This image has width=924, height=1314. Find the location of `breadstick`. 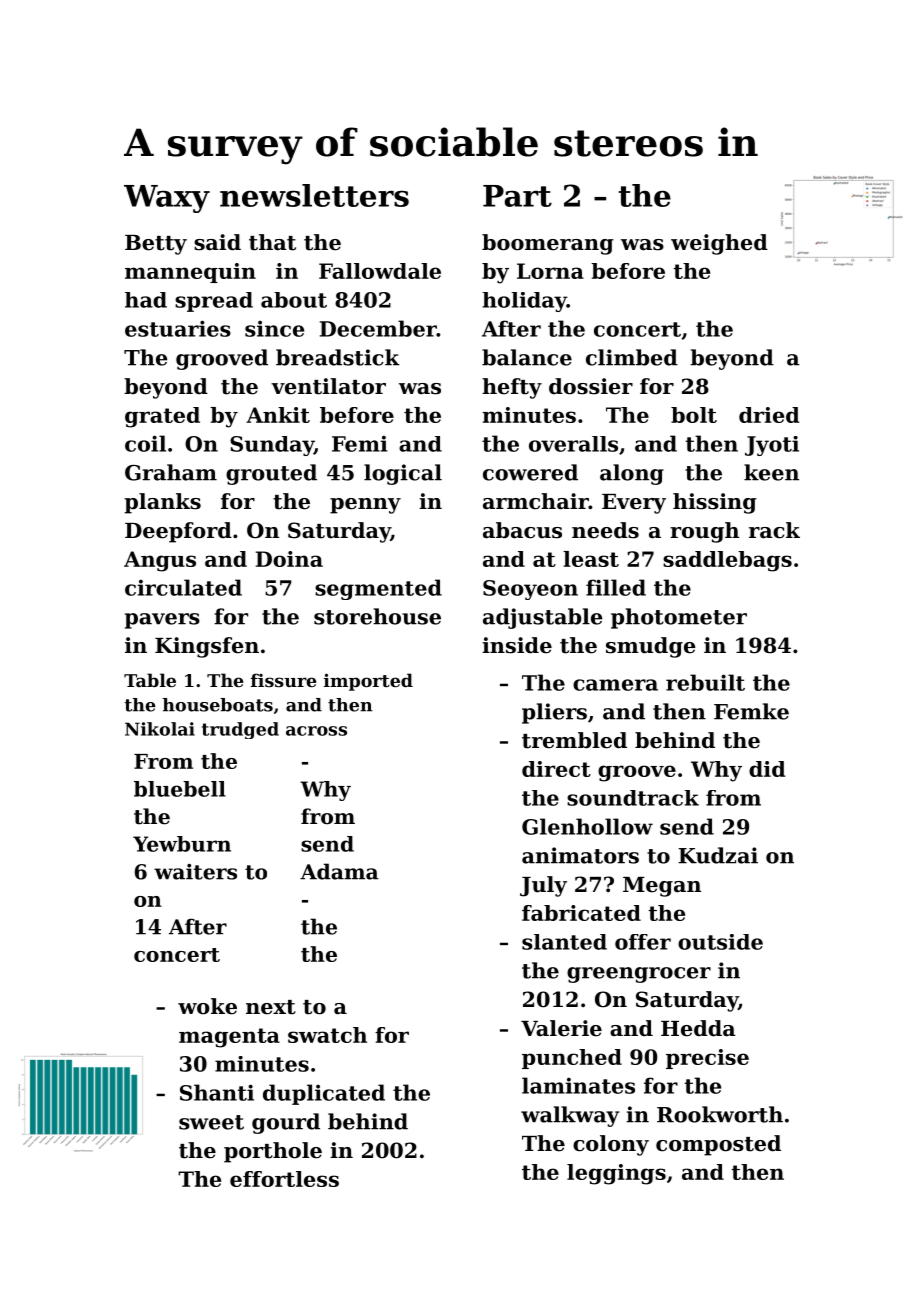

breadstick is located at coordinates (338, 357).
